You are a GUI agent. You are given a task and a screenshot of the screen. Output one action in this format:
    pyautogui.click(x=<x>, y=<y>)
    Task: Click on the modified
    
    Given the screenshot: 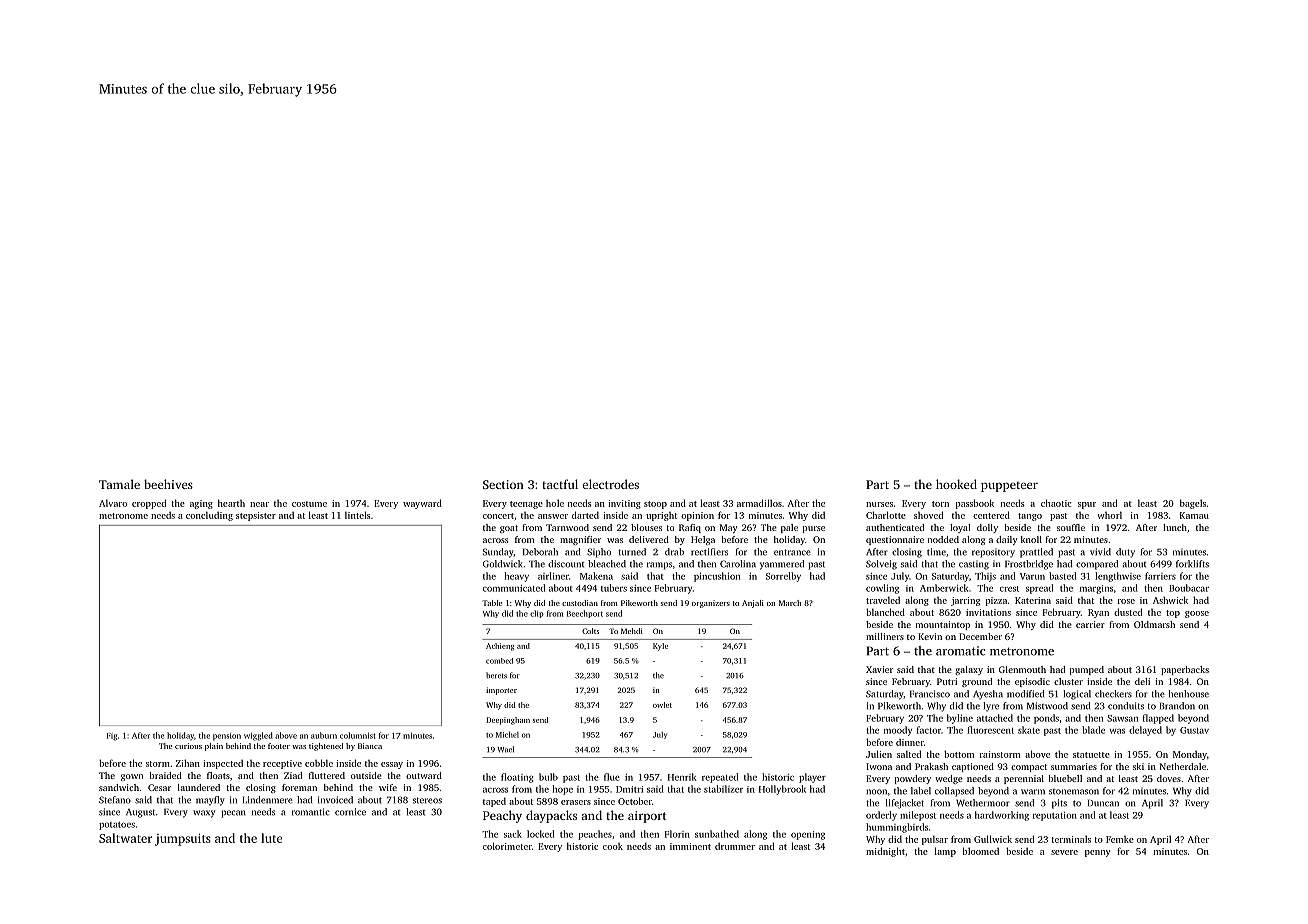 What is the action you would take?
    pyautogui.click(x=1025, y=694)
